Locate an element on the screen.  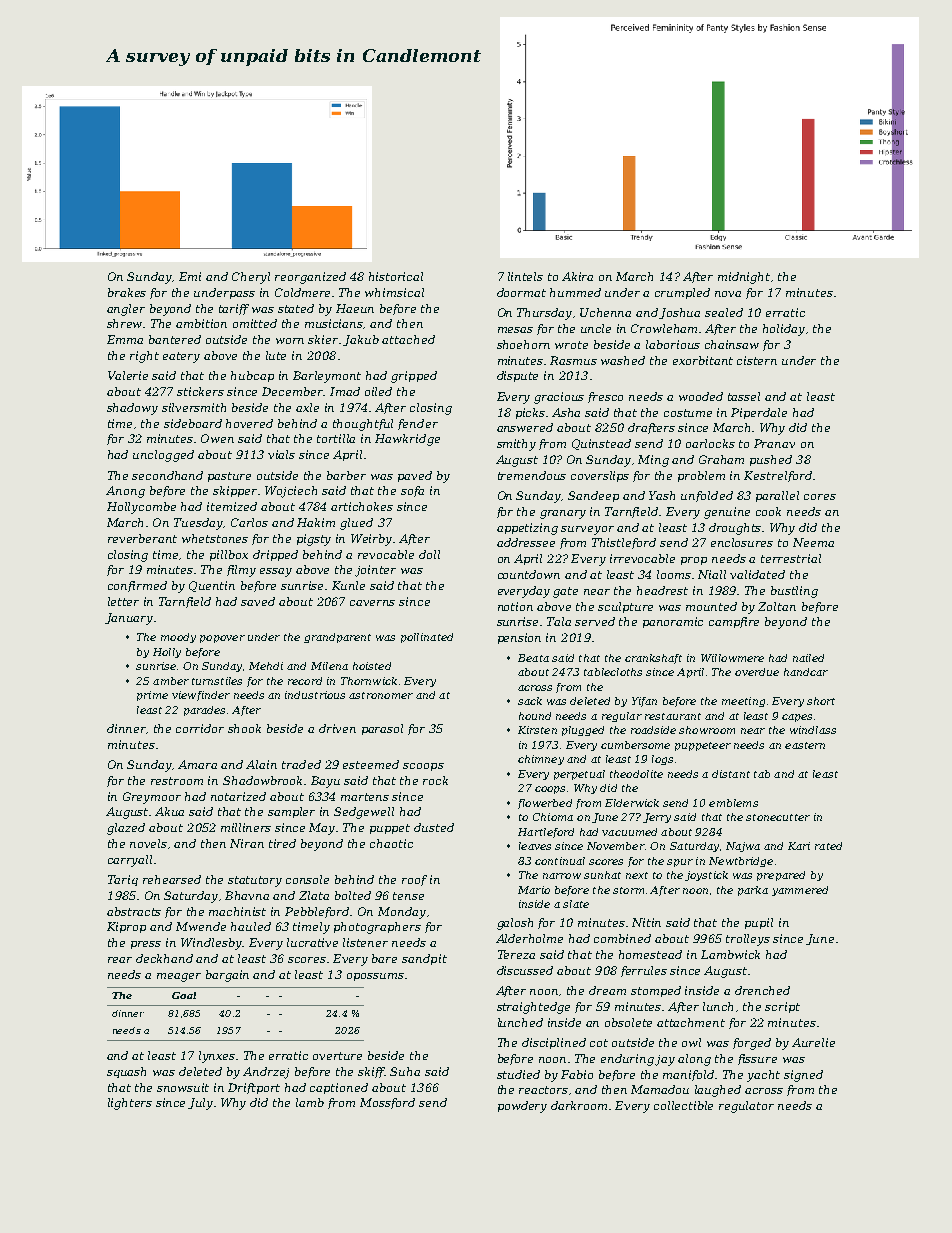
shadowy is located at coordinates (132, 409).
